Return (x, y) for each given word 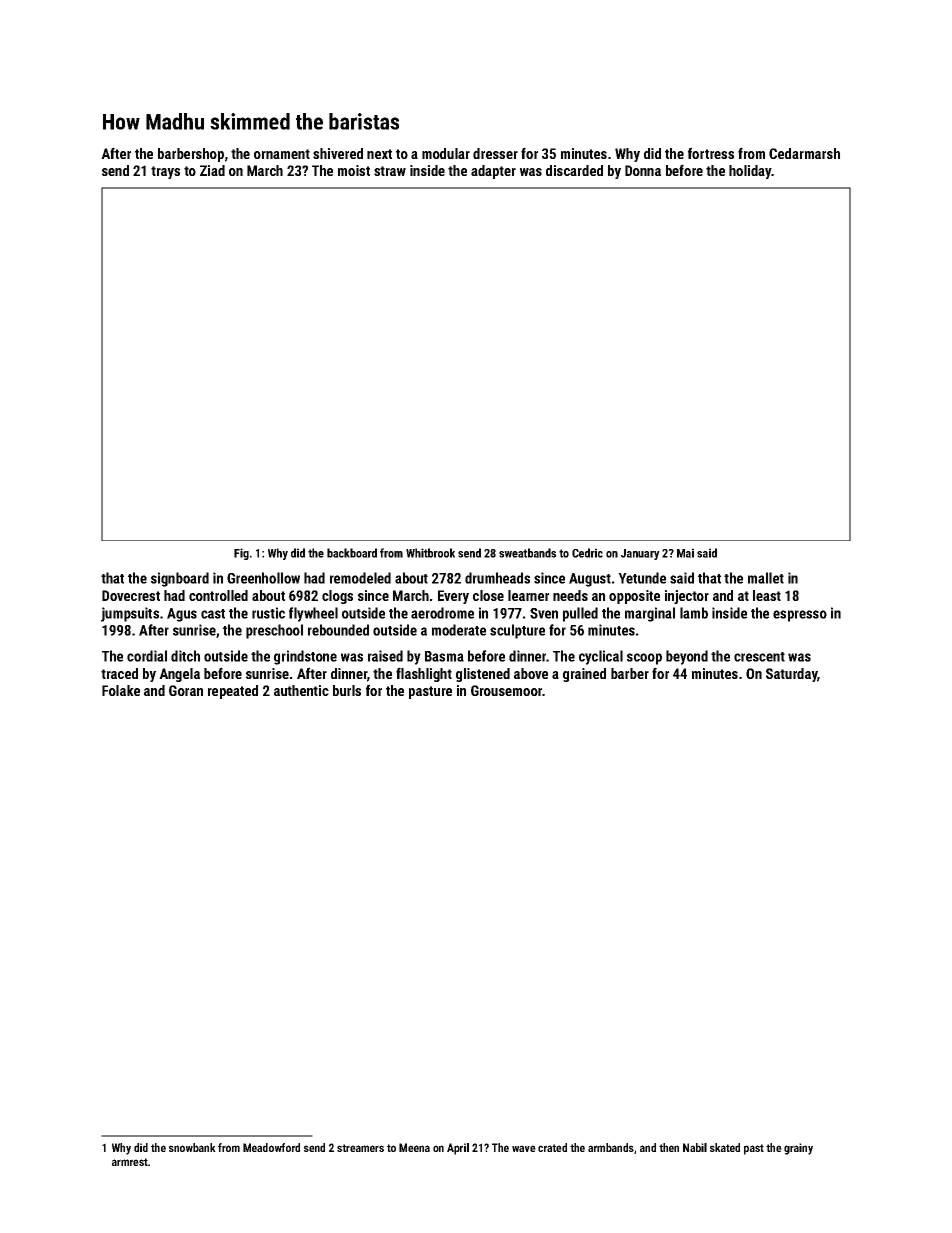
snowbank (192, 1147)
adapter (493, 172)
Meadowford (271, 1147)
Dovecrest (131, 595)
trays (165, 172)
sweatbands (527, 553)
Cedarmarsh (804, 153)
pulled (580, 614)
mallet (766, 578)
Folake (121, 690)
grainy (798, 1149)
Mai (685, 553)
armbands (611, 1147)
